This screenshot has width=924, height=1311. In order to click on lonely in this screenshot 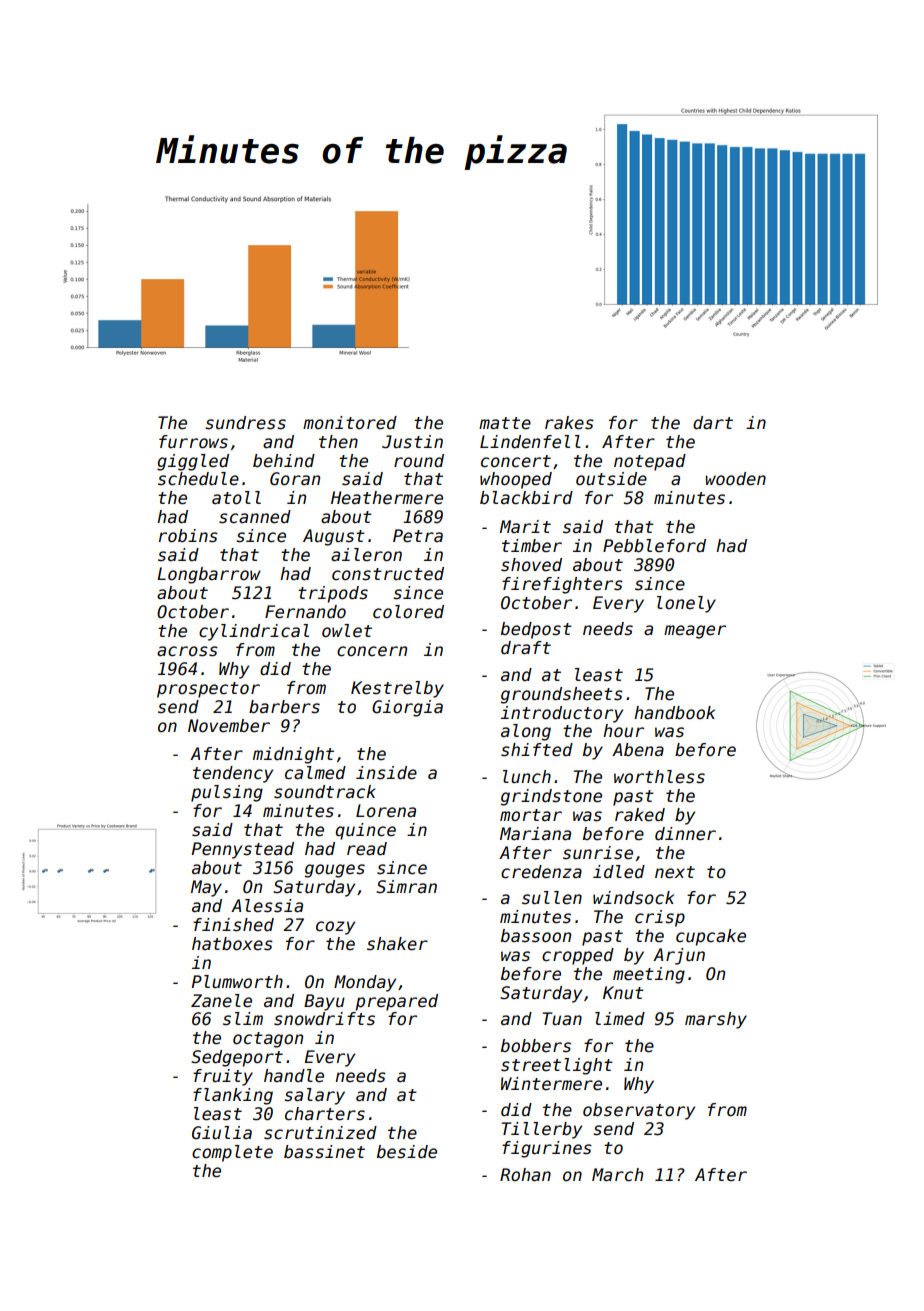, I will do `click(686, 604)`.
